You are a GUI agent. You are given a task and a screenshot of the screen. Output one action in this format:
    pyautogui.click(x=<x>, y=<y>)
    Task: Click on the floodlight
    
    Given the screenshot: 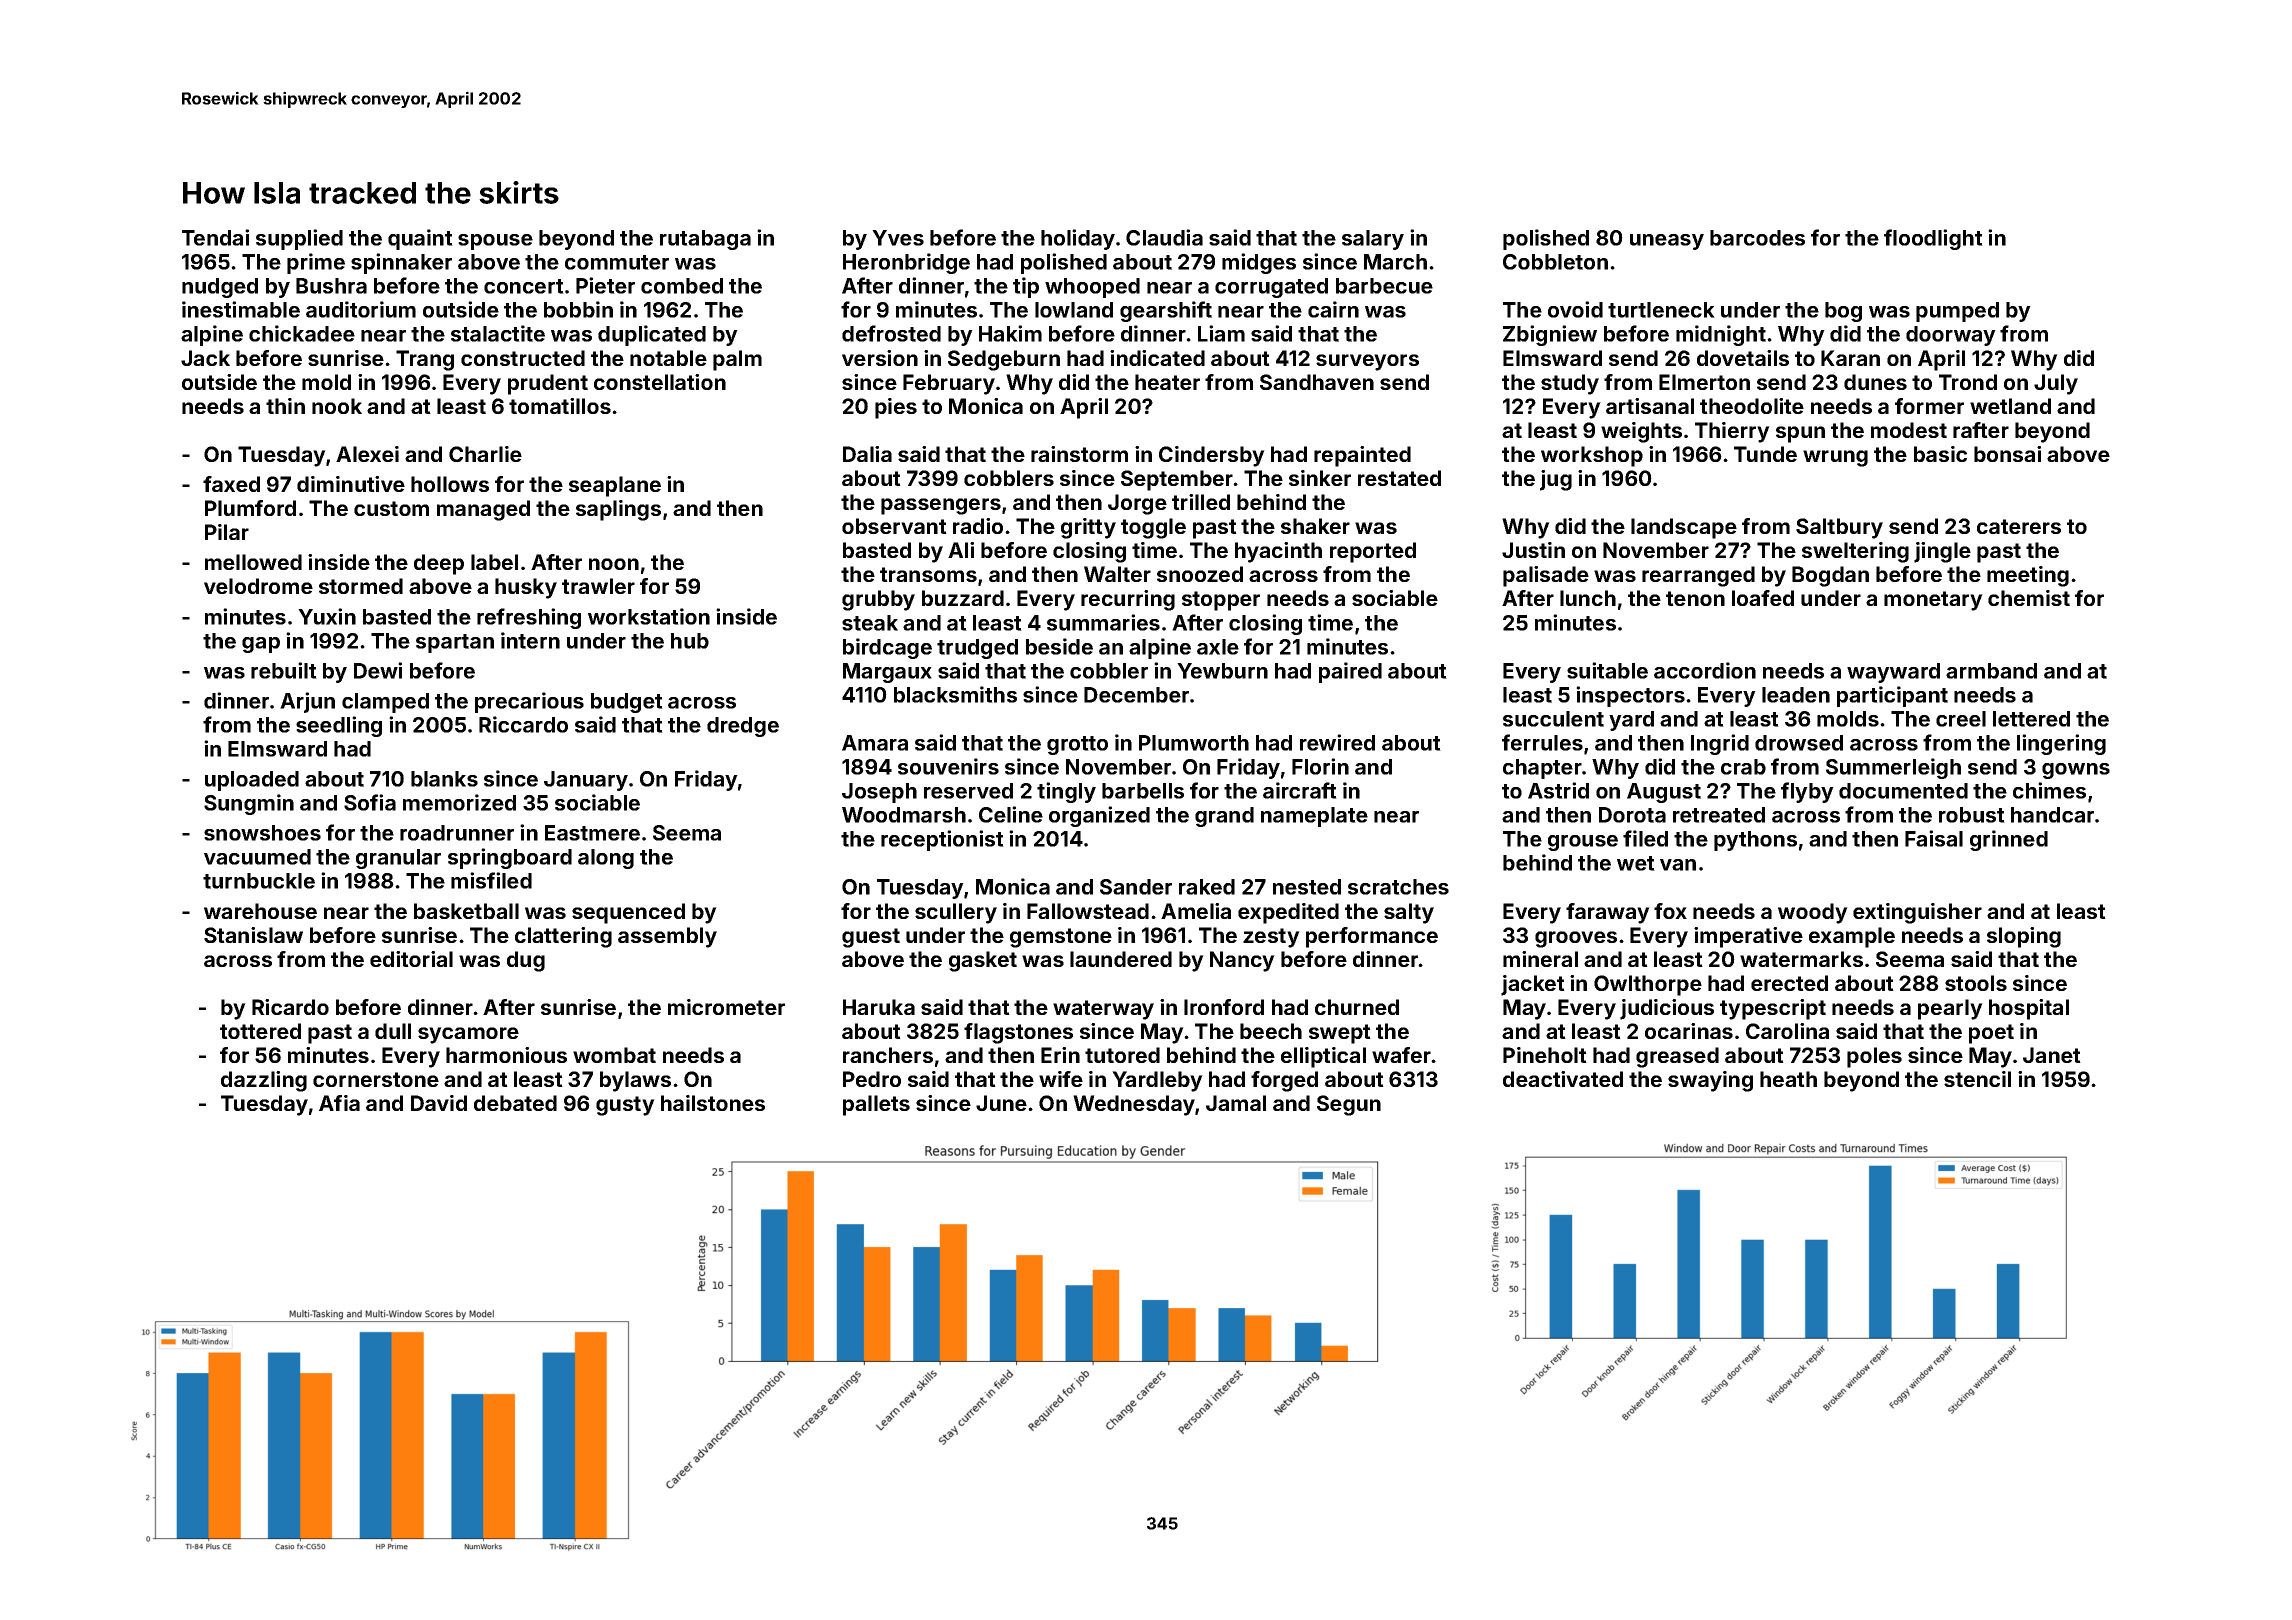 What is the action you would take?
    pyautogui.click(x=1933, y=239)
